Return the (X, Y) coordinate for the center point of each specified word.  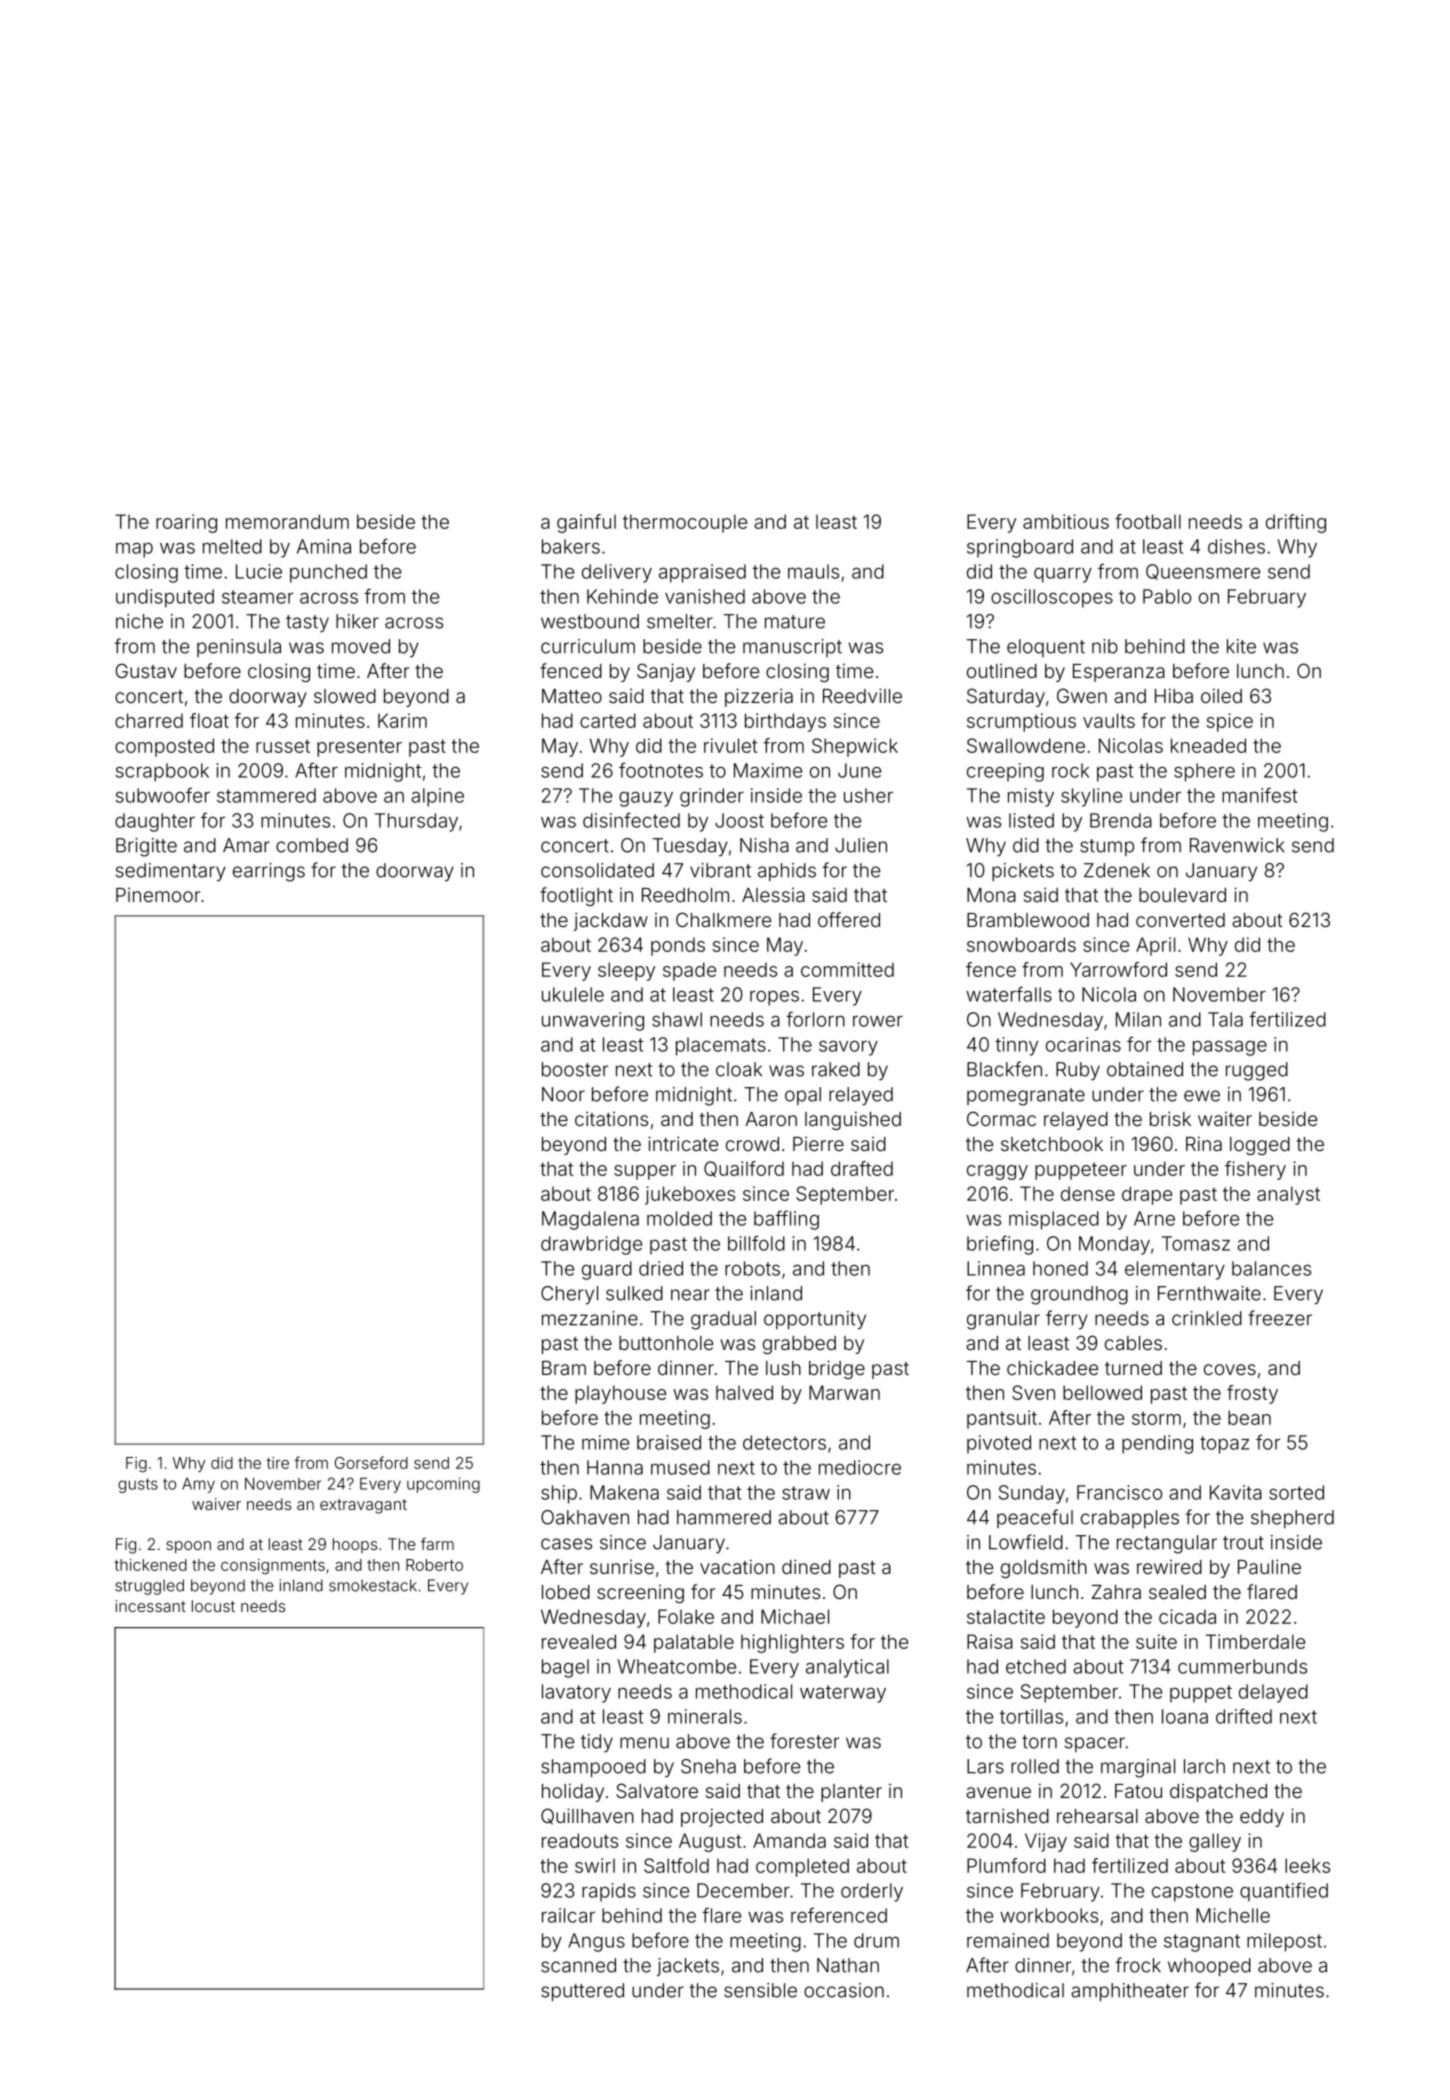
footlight (576, 896)
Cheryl (569, 1295)
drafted (862, 1168)
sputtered (582, 1992)
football (1148, 521)
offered (849, 919)
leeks (1307, 1865)
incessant (151, 1606)
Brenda (1121, 820)
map (134, 550)
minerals (705, 1716)
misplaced (1054, 1220)
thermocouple (685, 523)
